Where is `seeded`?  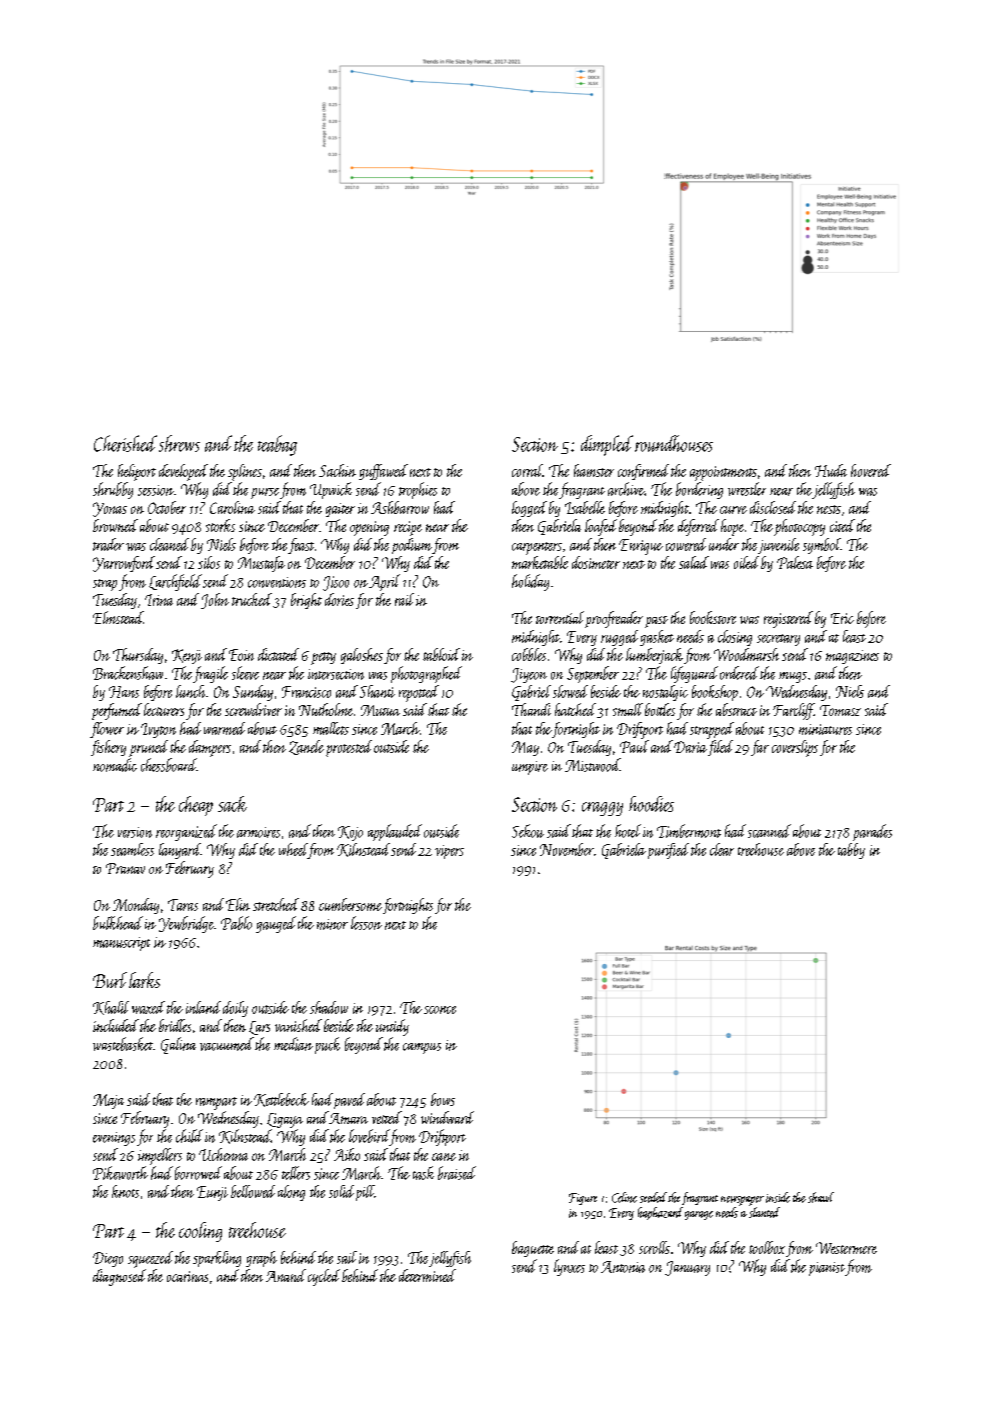
seeded is located at coordinates (653, 1197).
